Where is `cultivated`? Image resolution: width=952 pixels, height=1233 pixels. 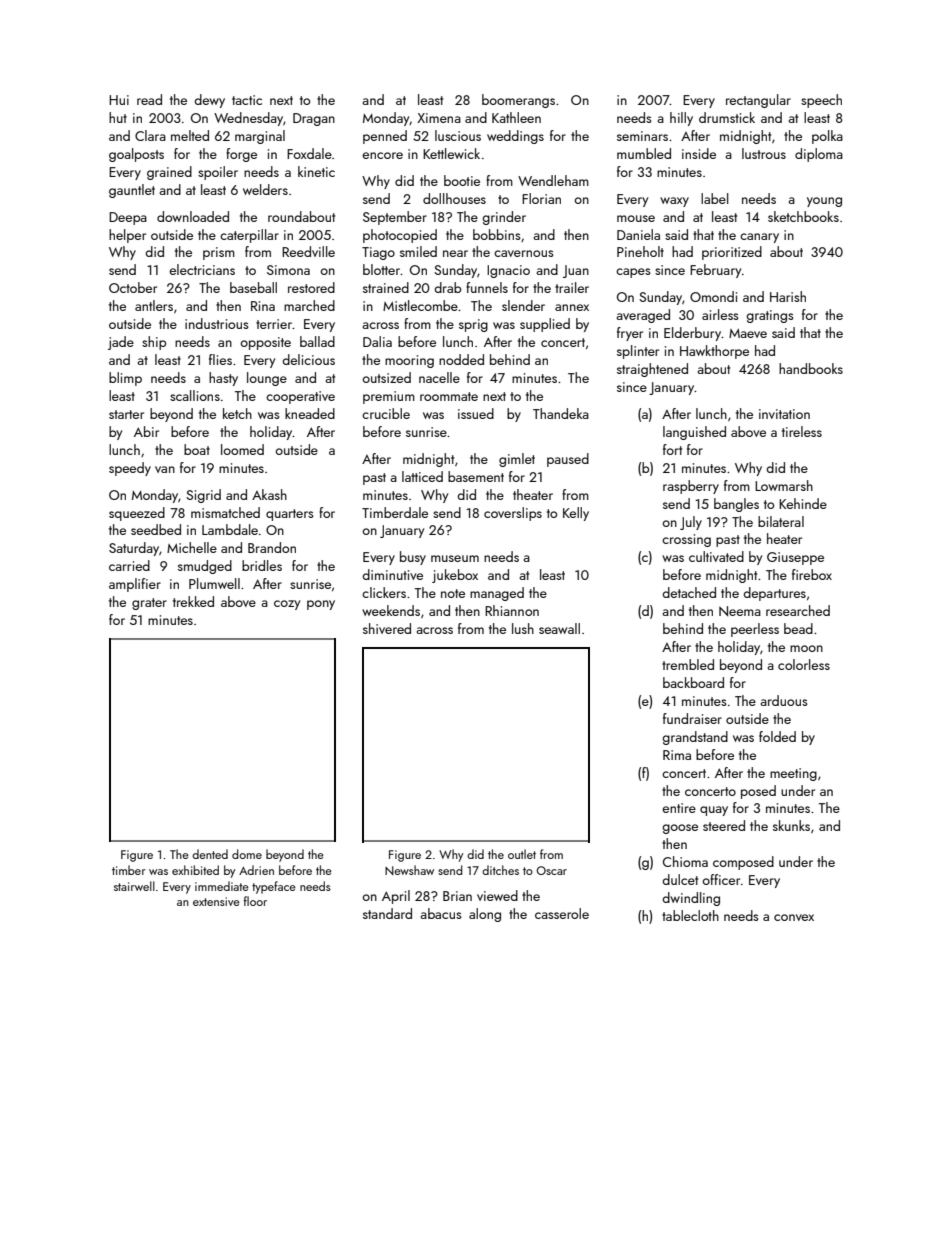
cultivated is located at coordinates (716, 556).
